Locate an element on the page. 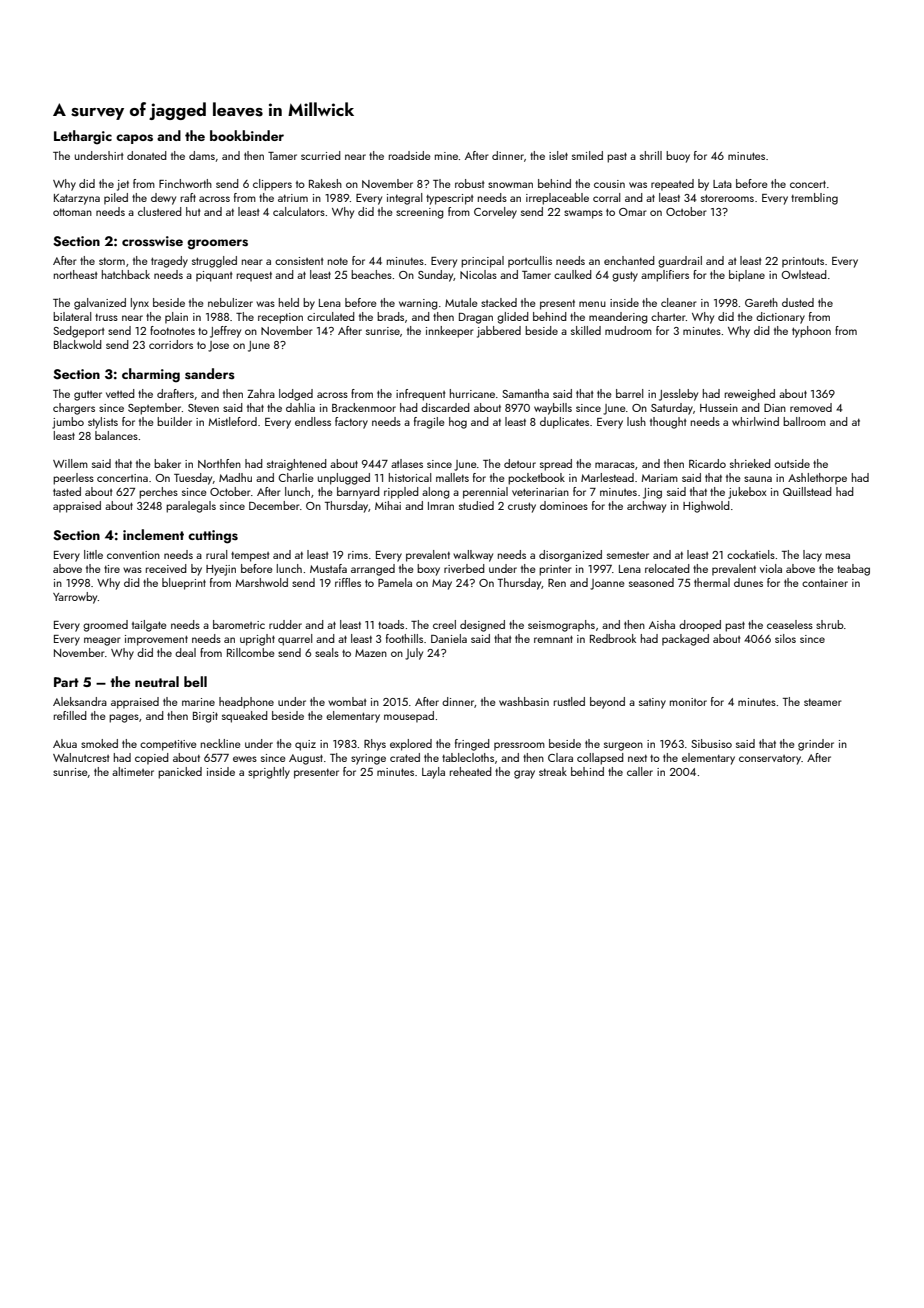 This image has height=1308, width=924. altimeter is located at coordinates (133, 771).
